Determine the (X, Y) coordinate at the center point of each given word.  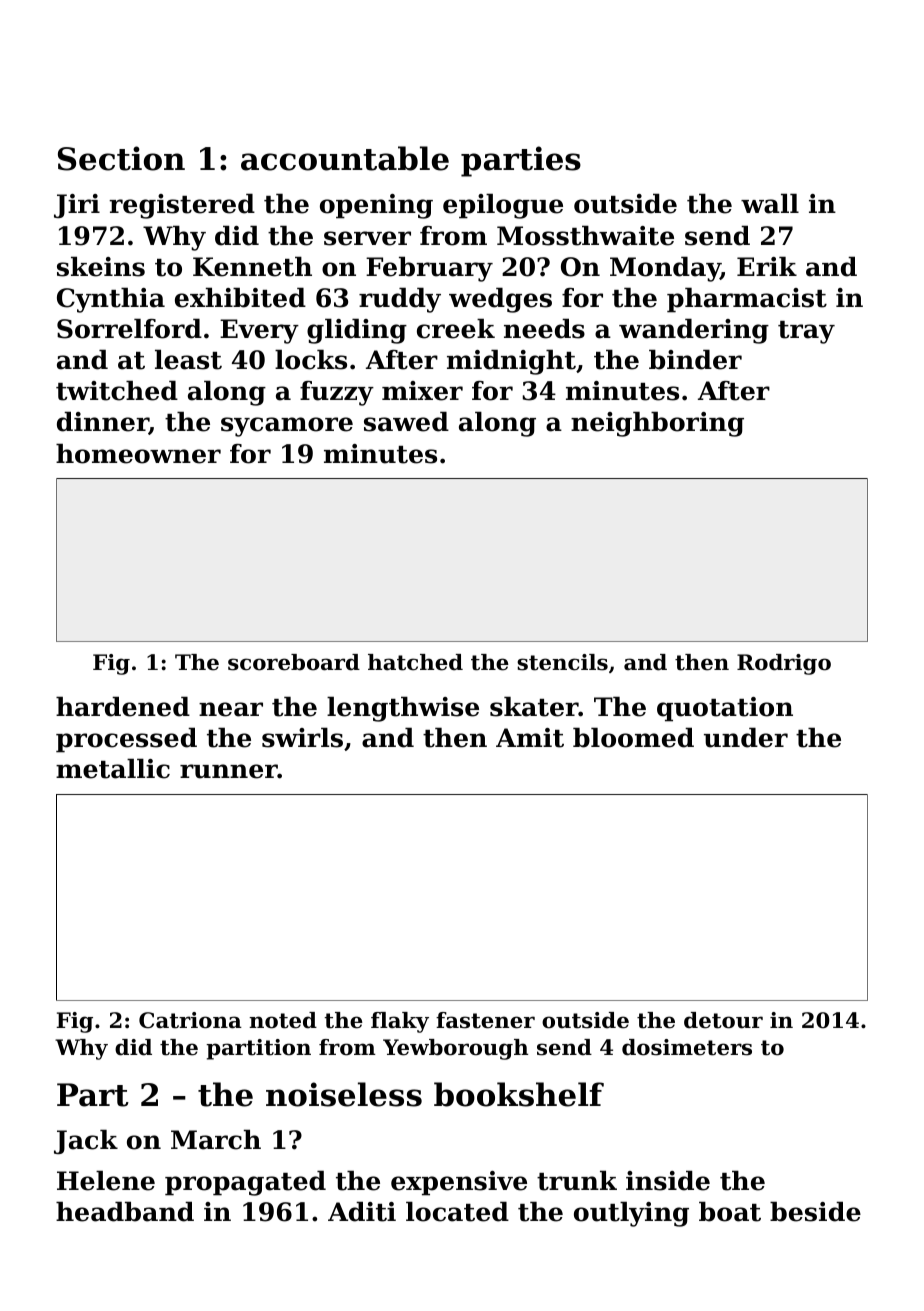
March (216, 1139)
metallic (113, 768)
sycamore (287, 427)
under (746, 737)
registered (182, 206)
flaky (400, 1022)
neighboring (657, 424)
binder (695, 359)
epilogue (503, 206)
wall (770, 203)
